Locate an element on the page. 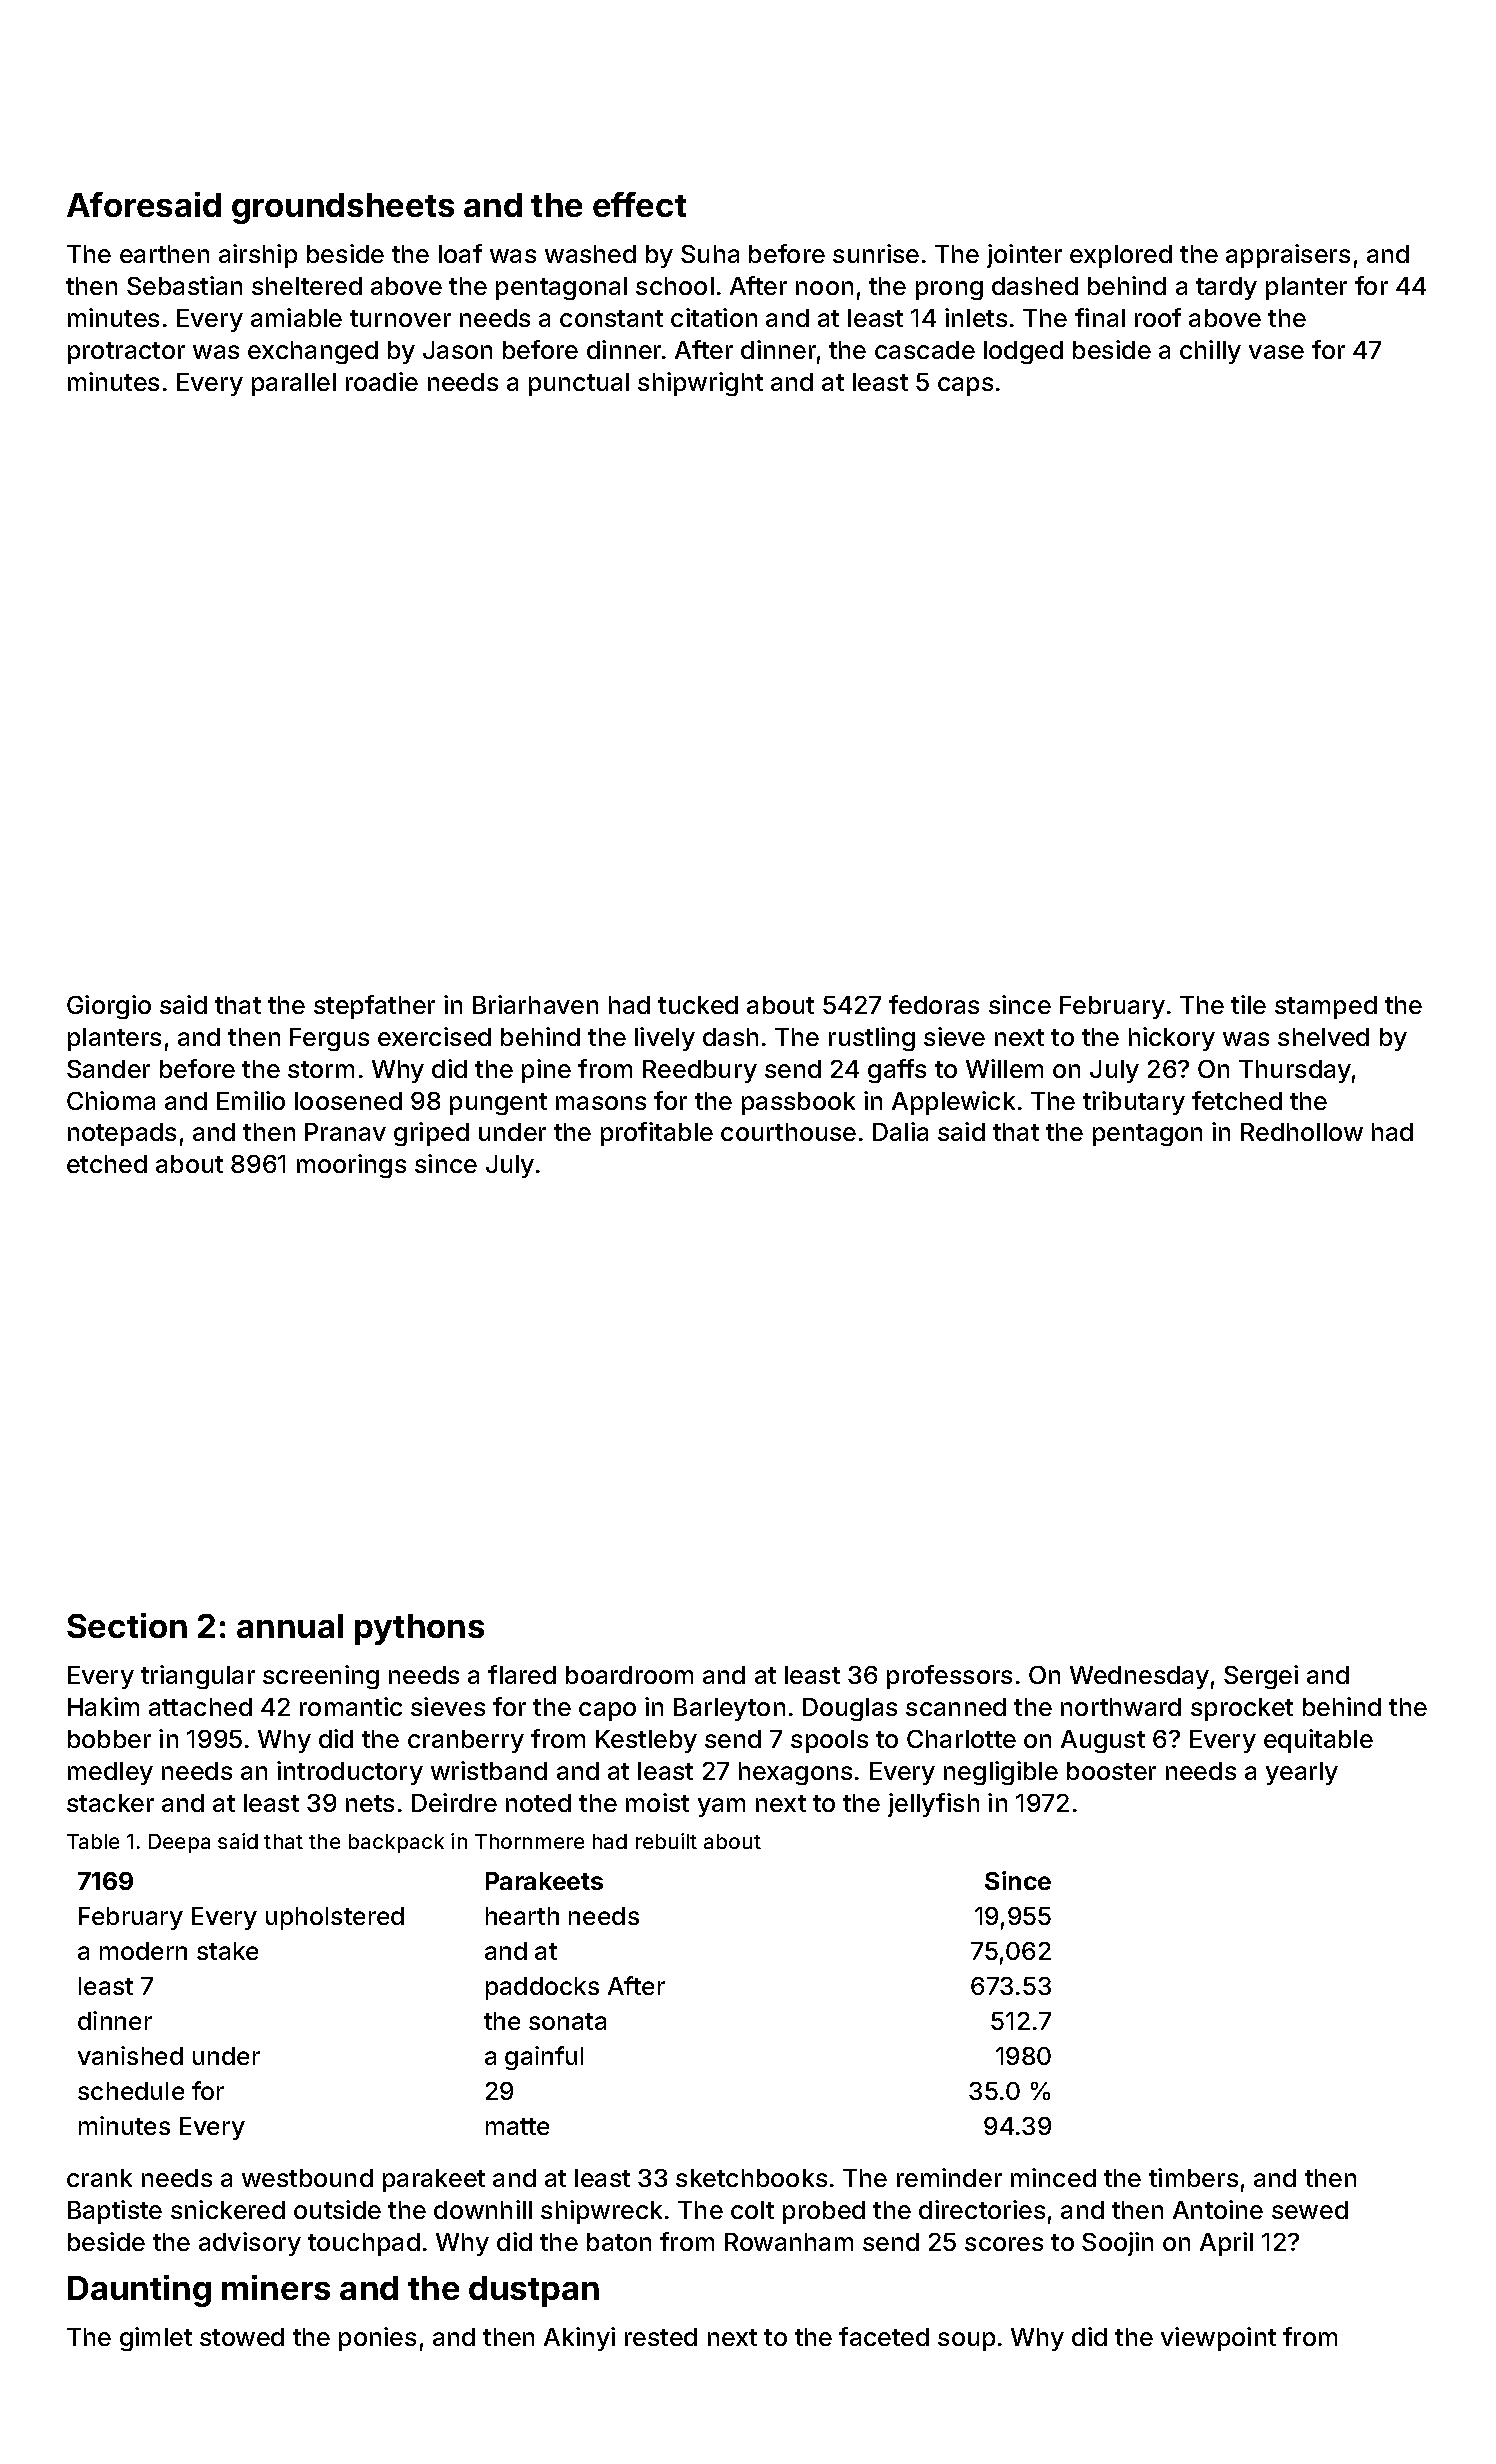 This document has width=1496, height=2464. ponies is located at coordinates (377, 2339).
